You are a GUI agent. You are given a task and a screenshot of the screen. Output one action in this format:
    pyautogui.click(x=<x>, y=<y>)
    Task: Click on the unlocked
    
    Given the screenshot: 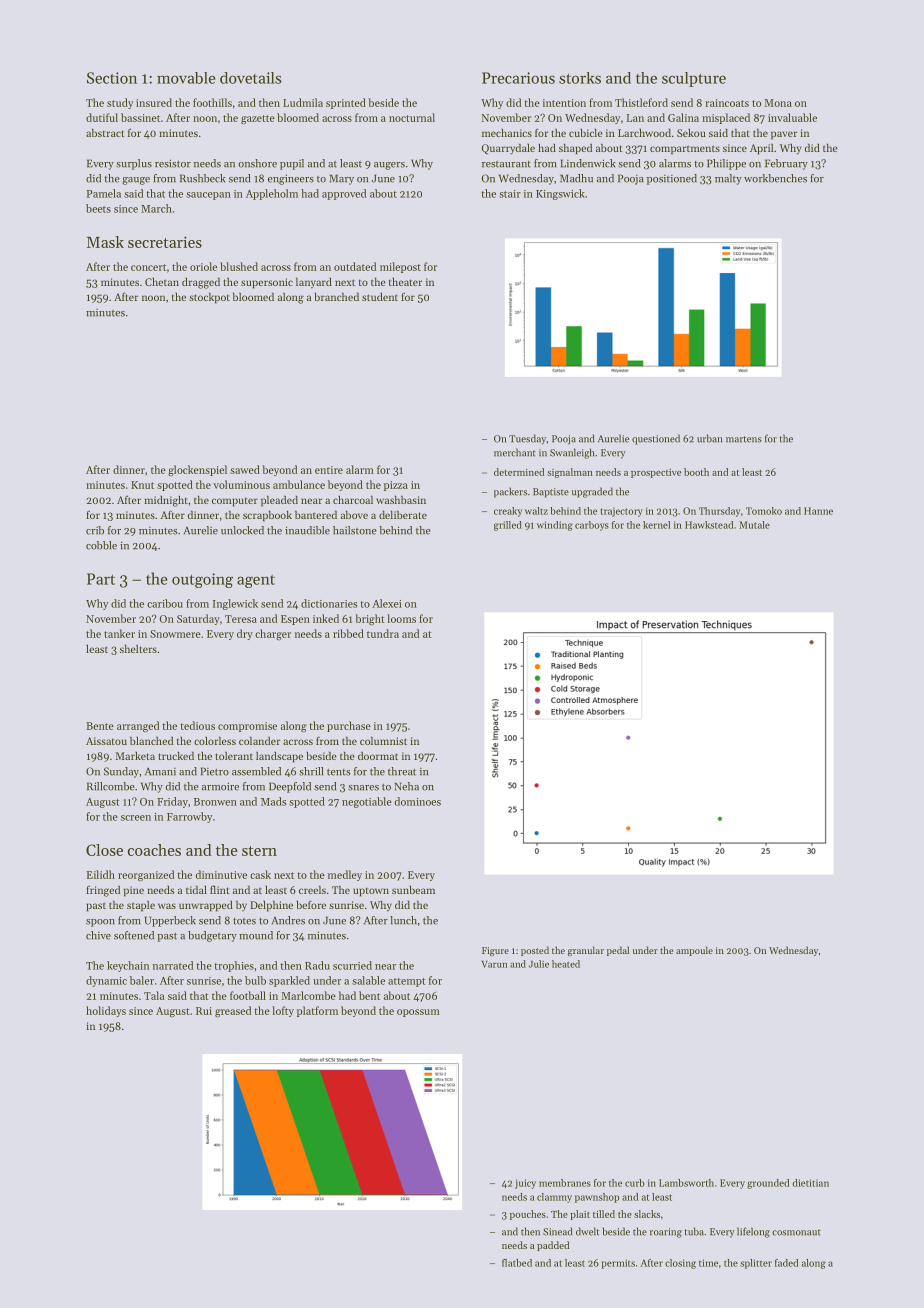 What is the action you would take?
    pyautogui.click(x=242, y=530)
